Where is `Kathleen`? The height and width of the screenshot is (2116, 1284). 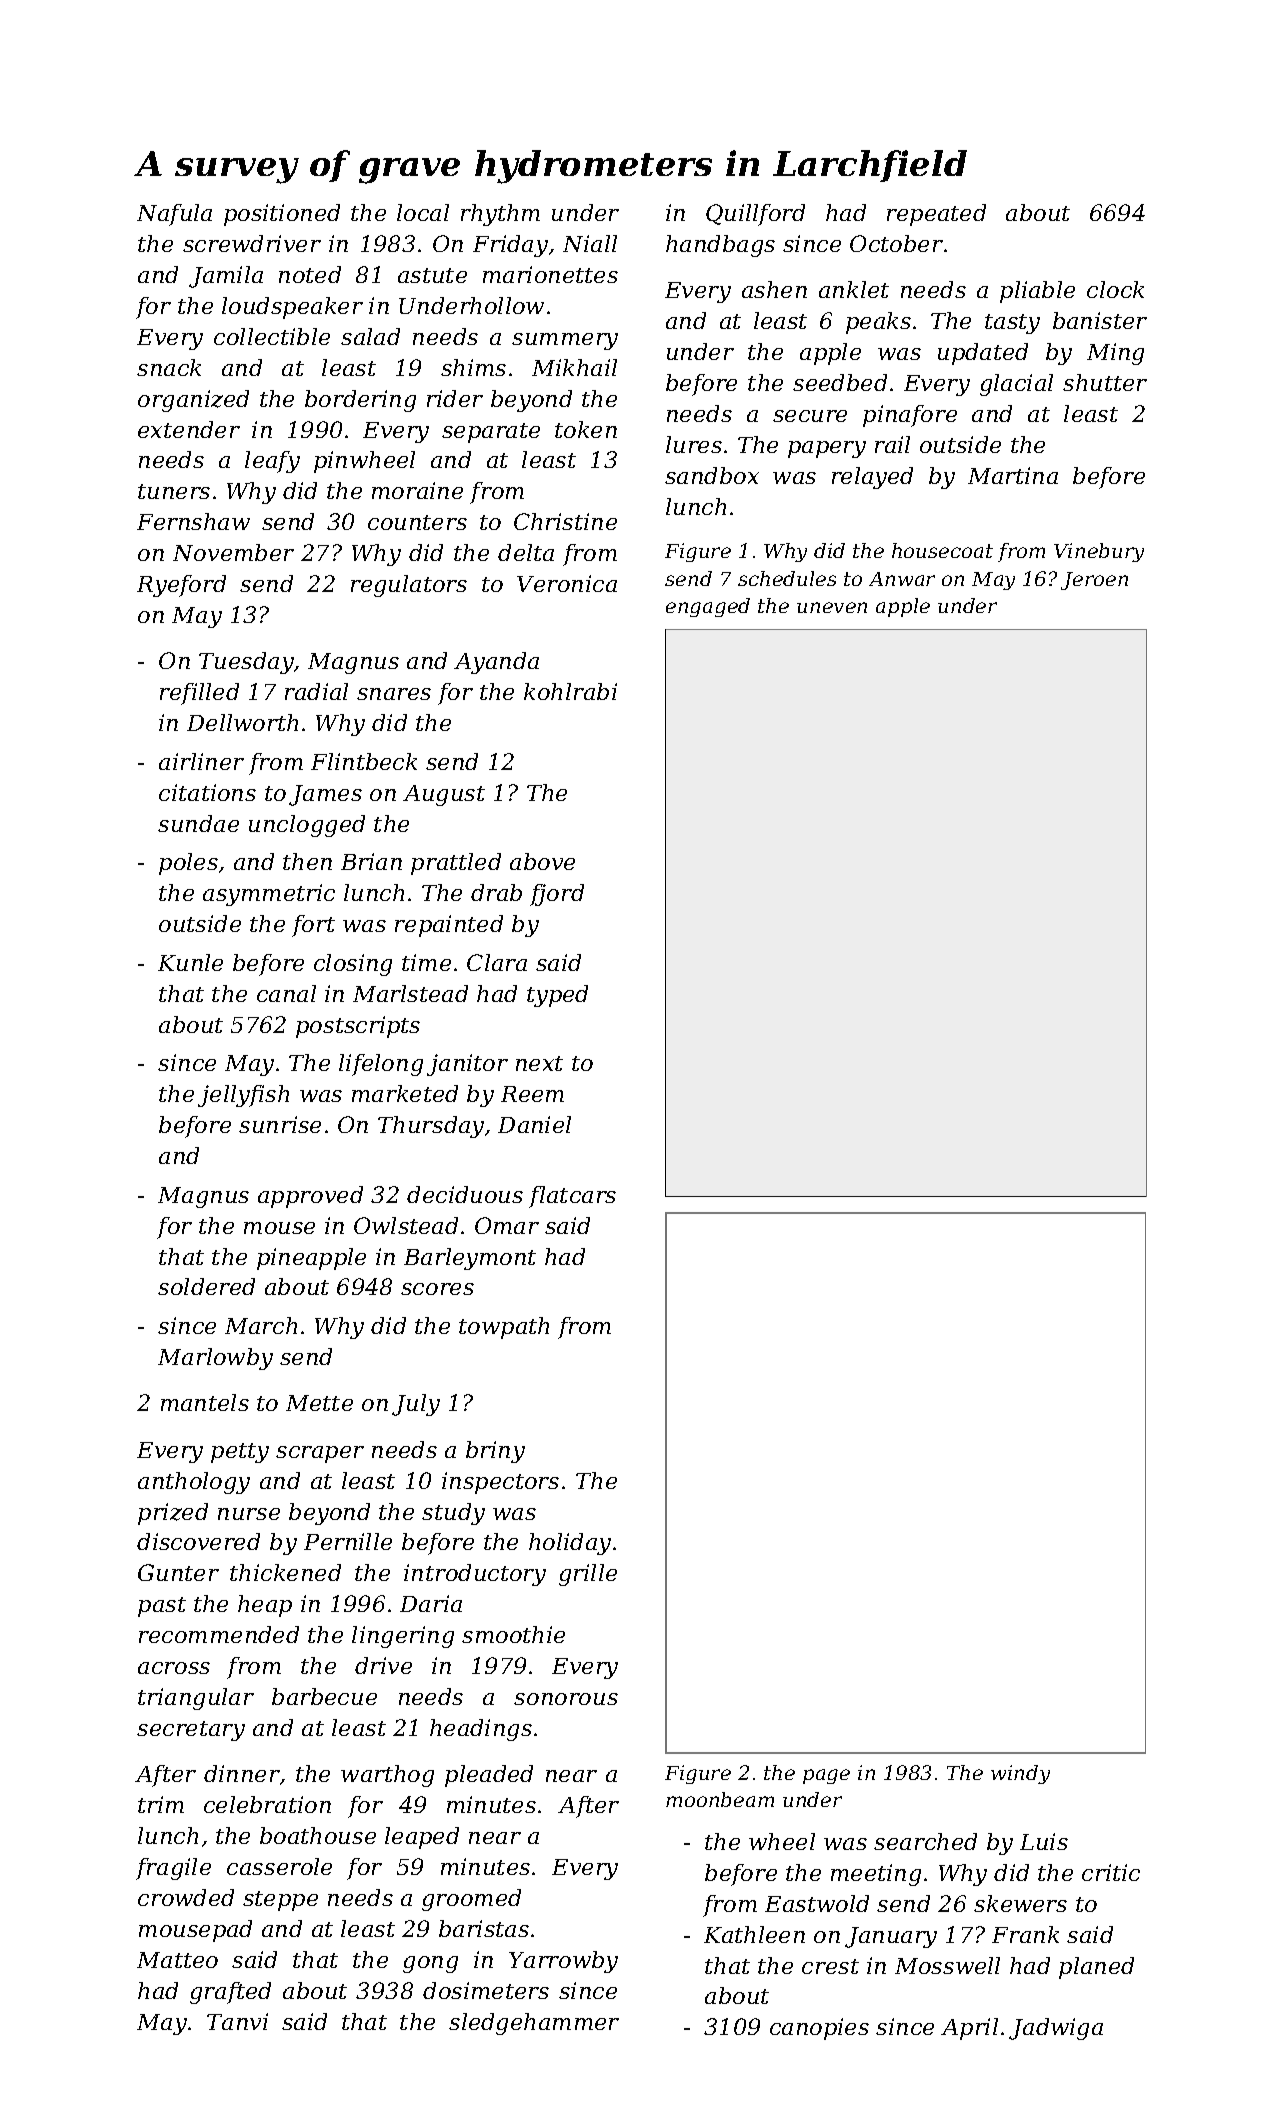
Kathleen is located at coordinates (754, 1934).
